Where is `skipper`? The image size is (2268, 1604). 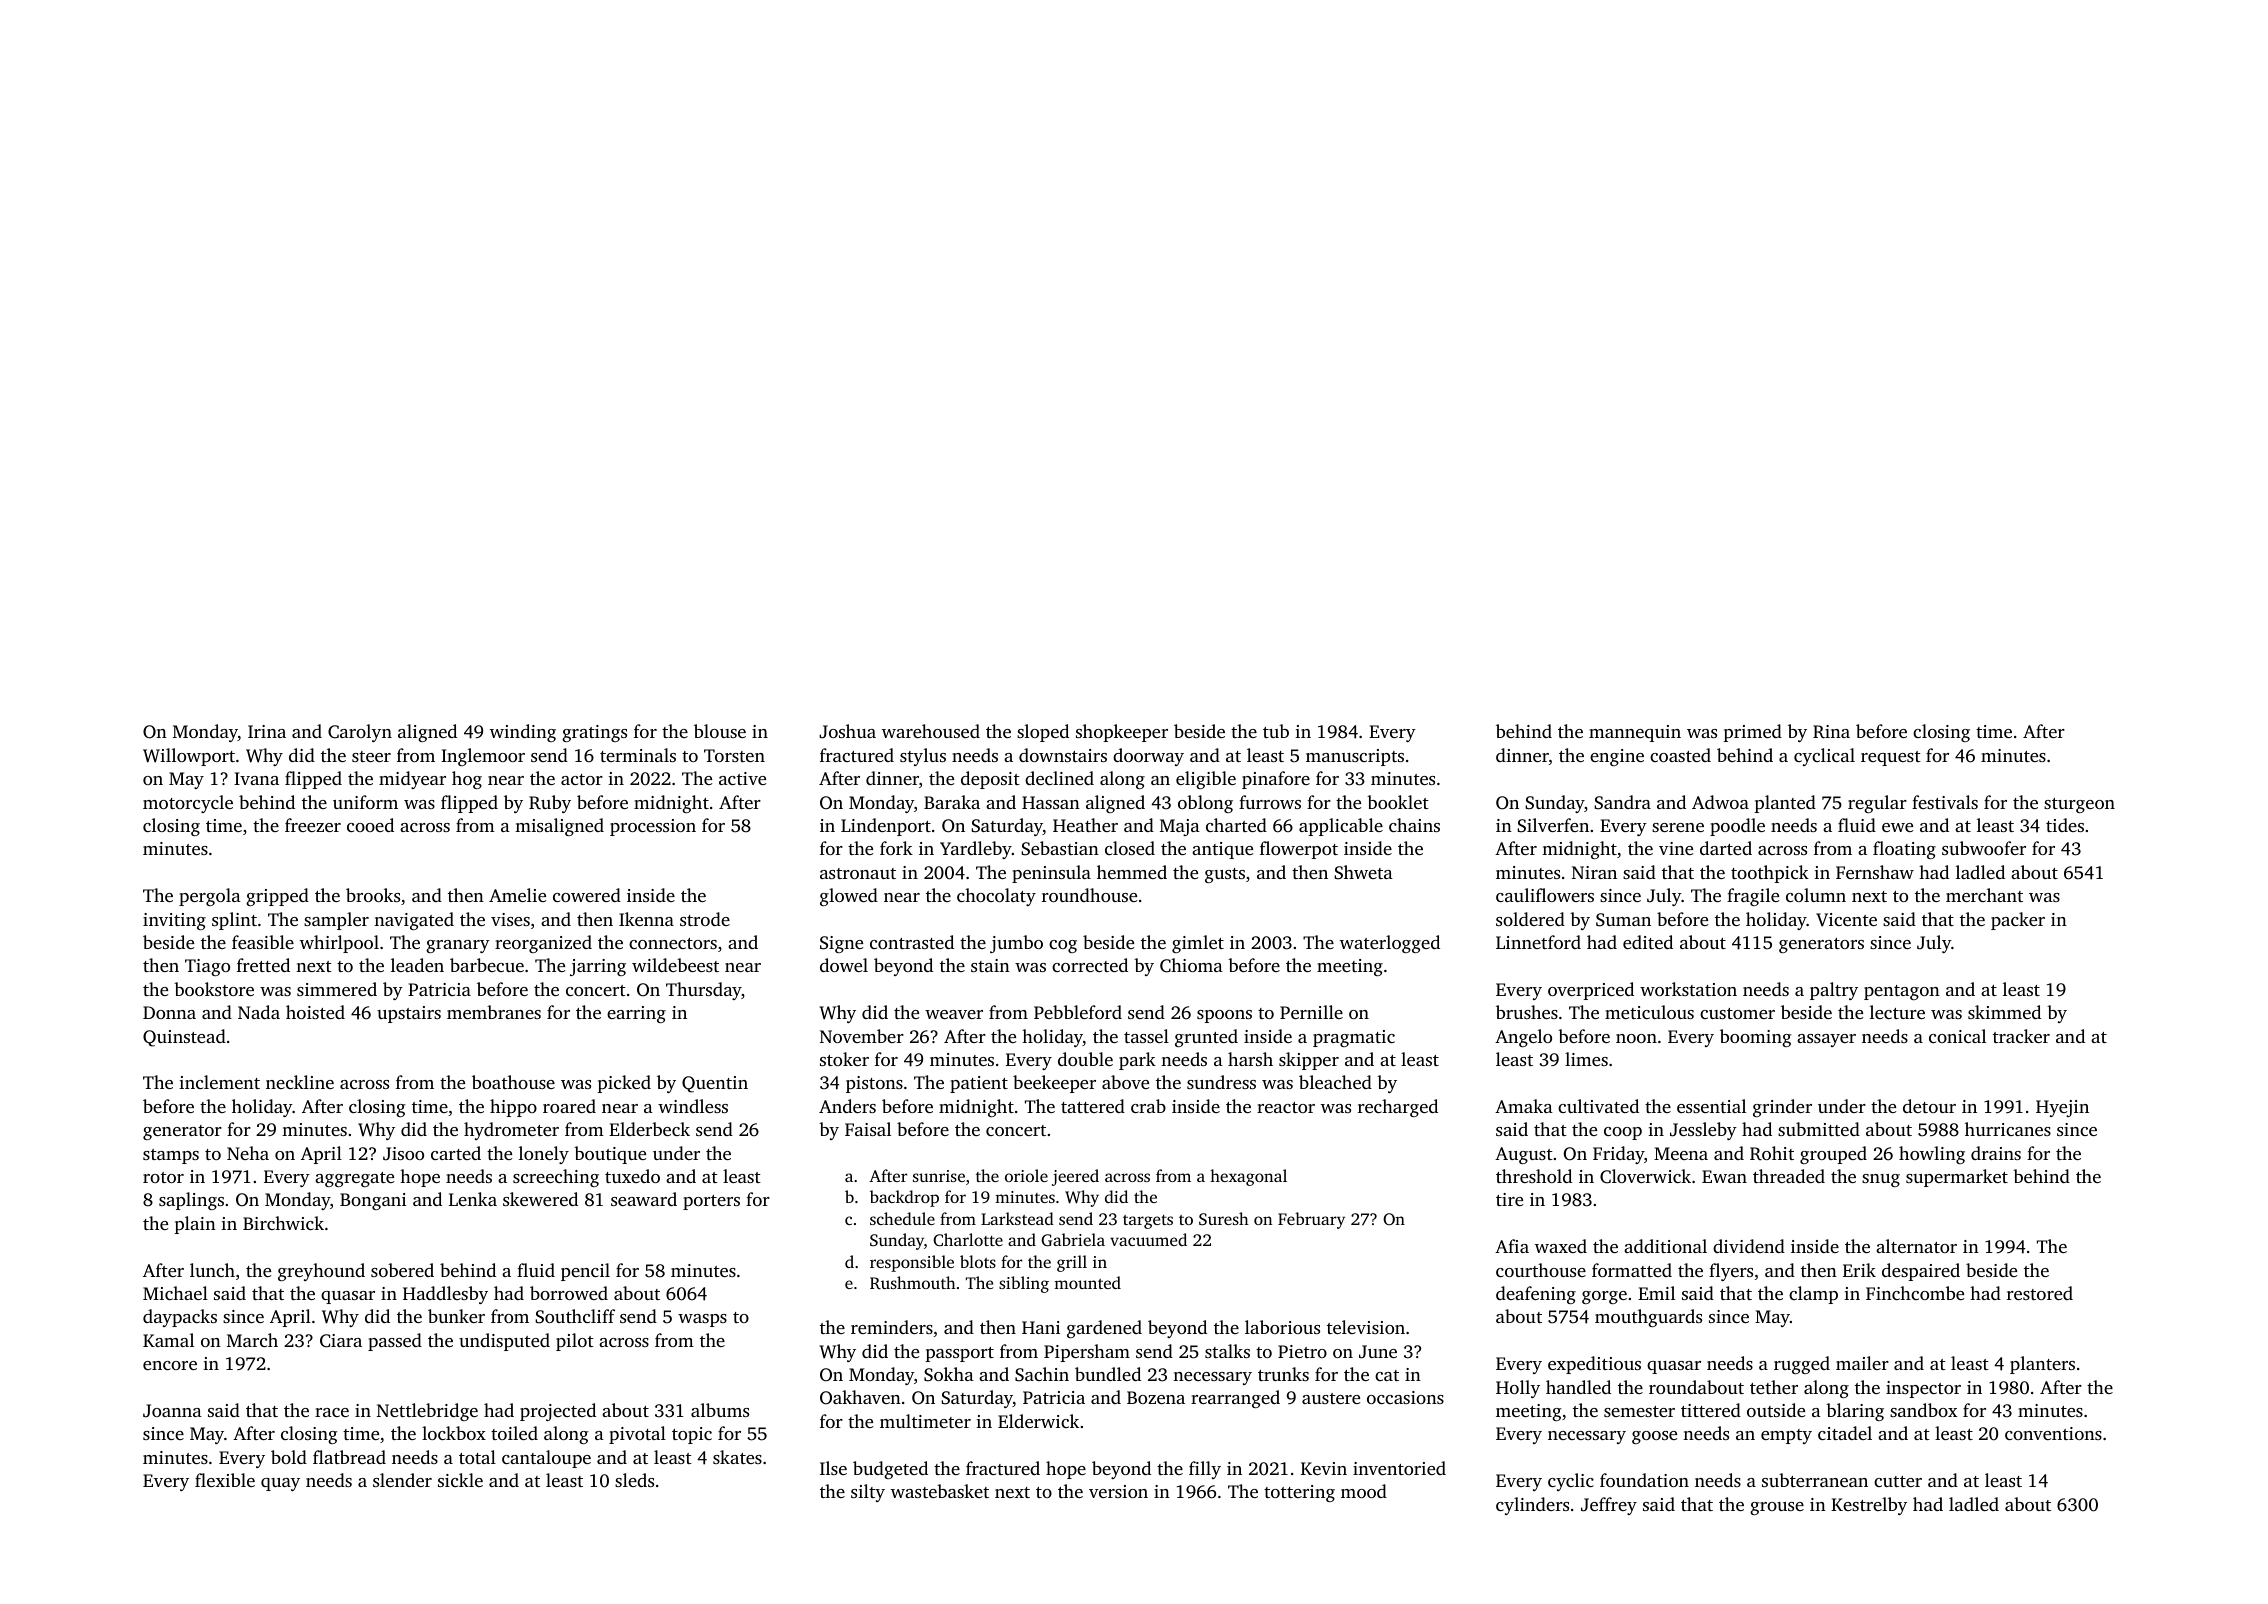 skipper is located at coordinates (1309, 1061).
